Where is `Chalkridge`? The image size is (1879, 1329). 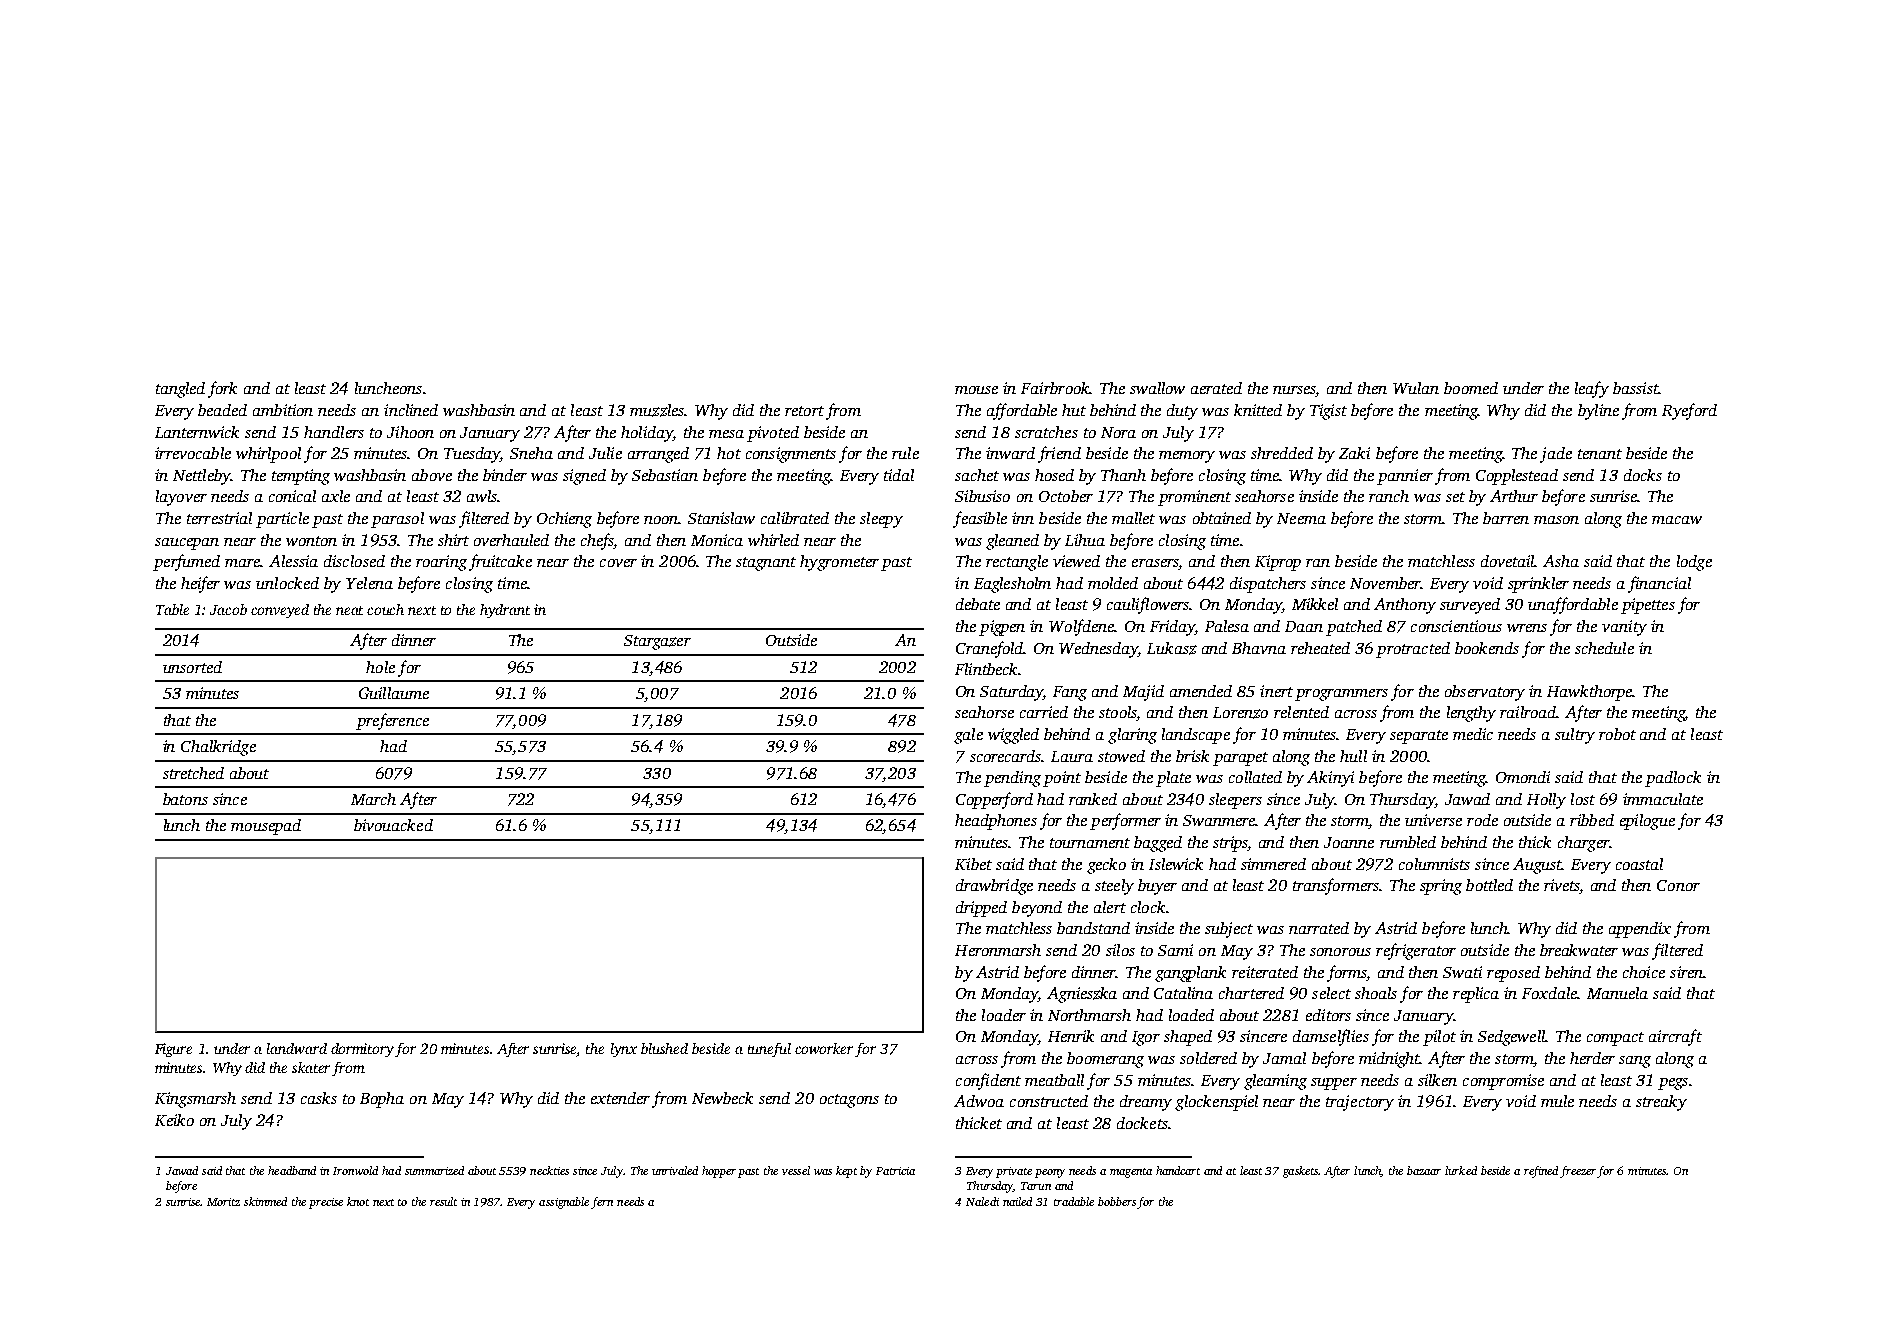
Chalkridge is located at coordinates (218, 748).
